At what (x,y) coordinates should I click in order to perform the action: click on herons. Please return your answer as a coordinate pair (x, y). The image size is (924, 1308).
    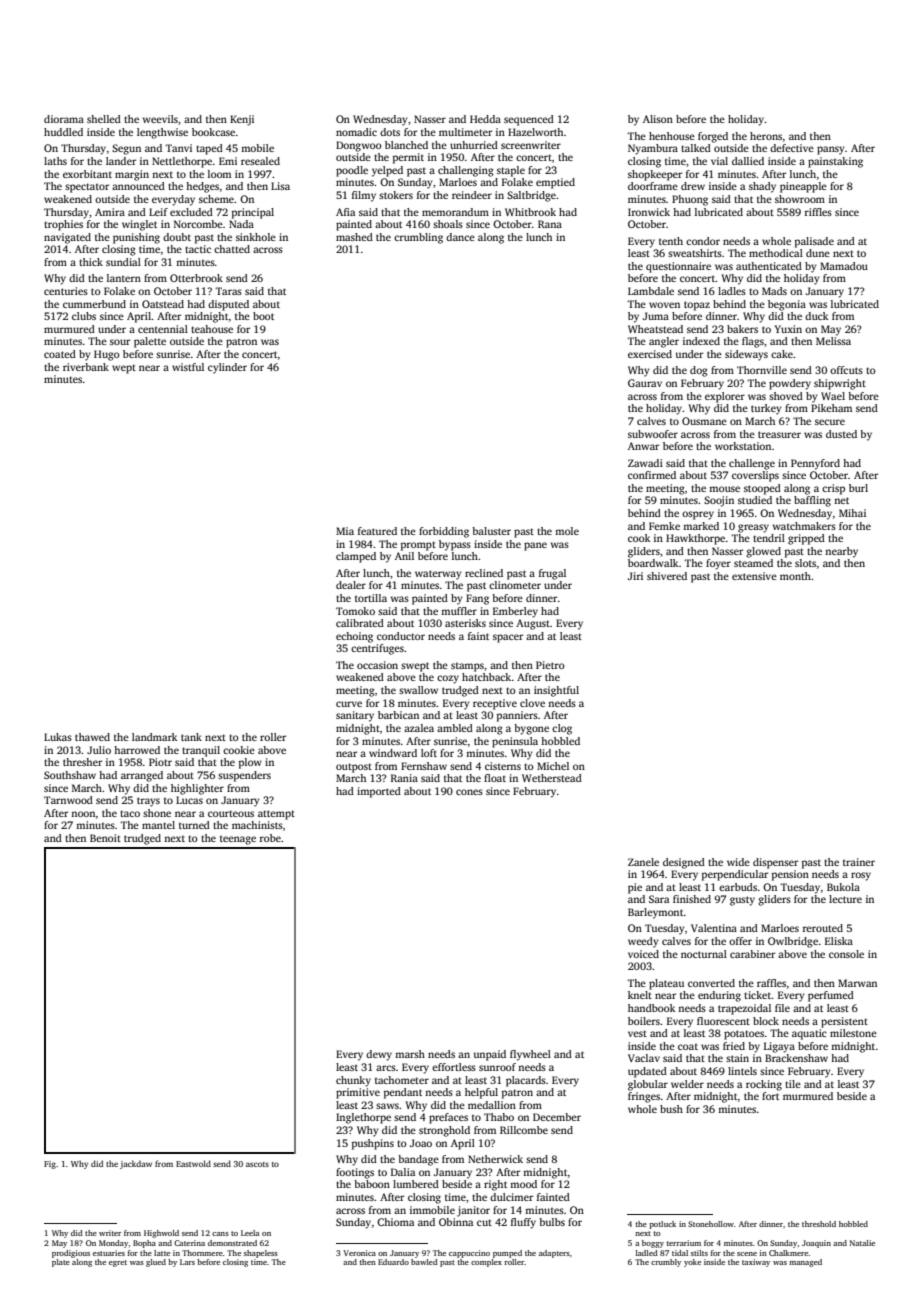
    Looking at the image, I should click on (766, 136).
